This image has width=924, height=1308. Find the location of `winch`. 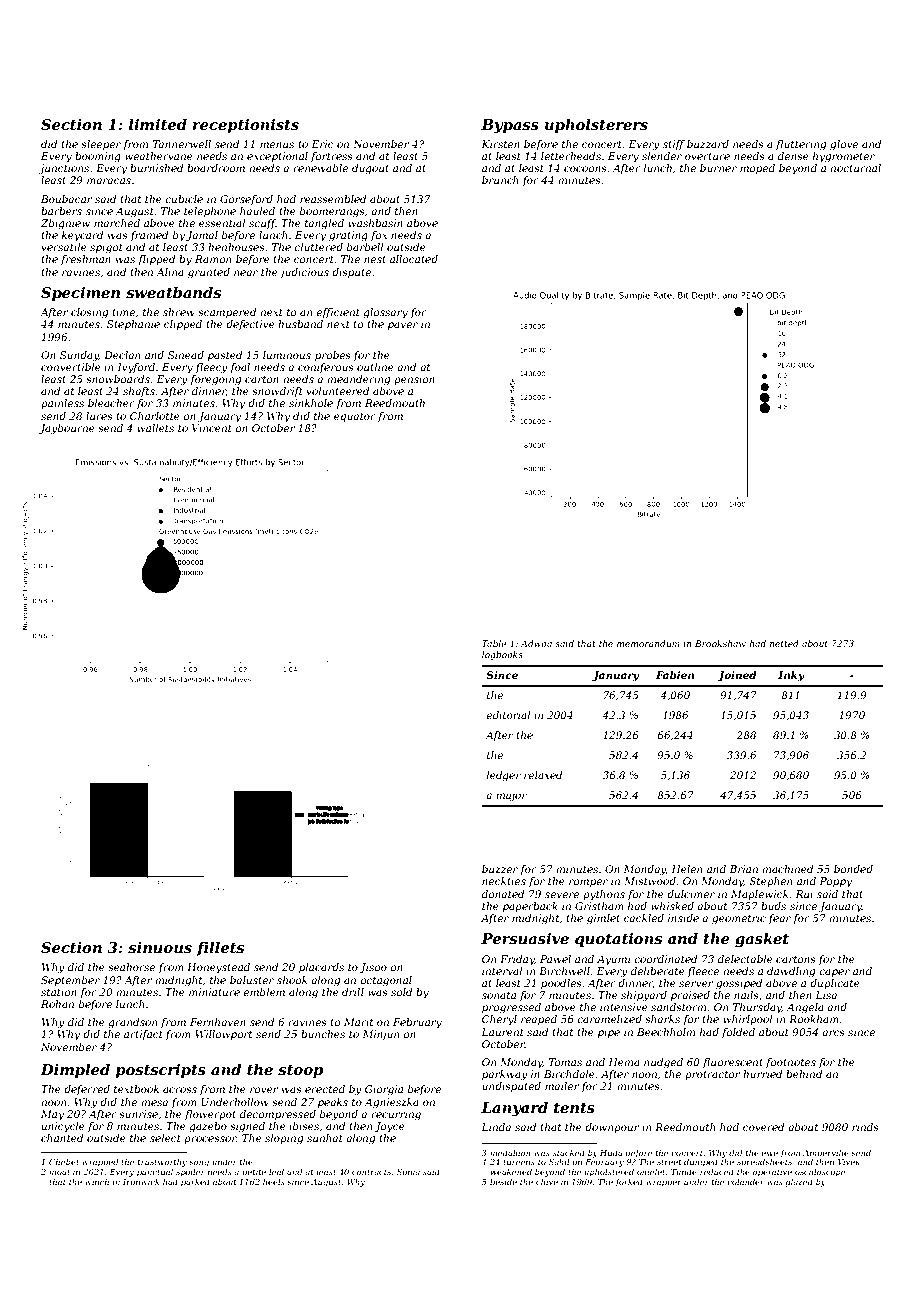

winch is located at coordinates (97, 1182).
